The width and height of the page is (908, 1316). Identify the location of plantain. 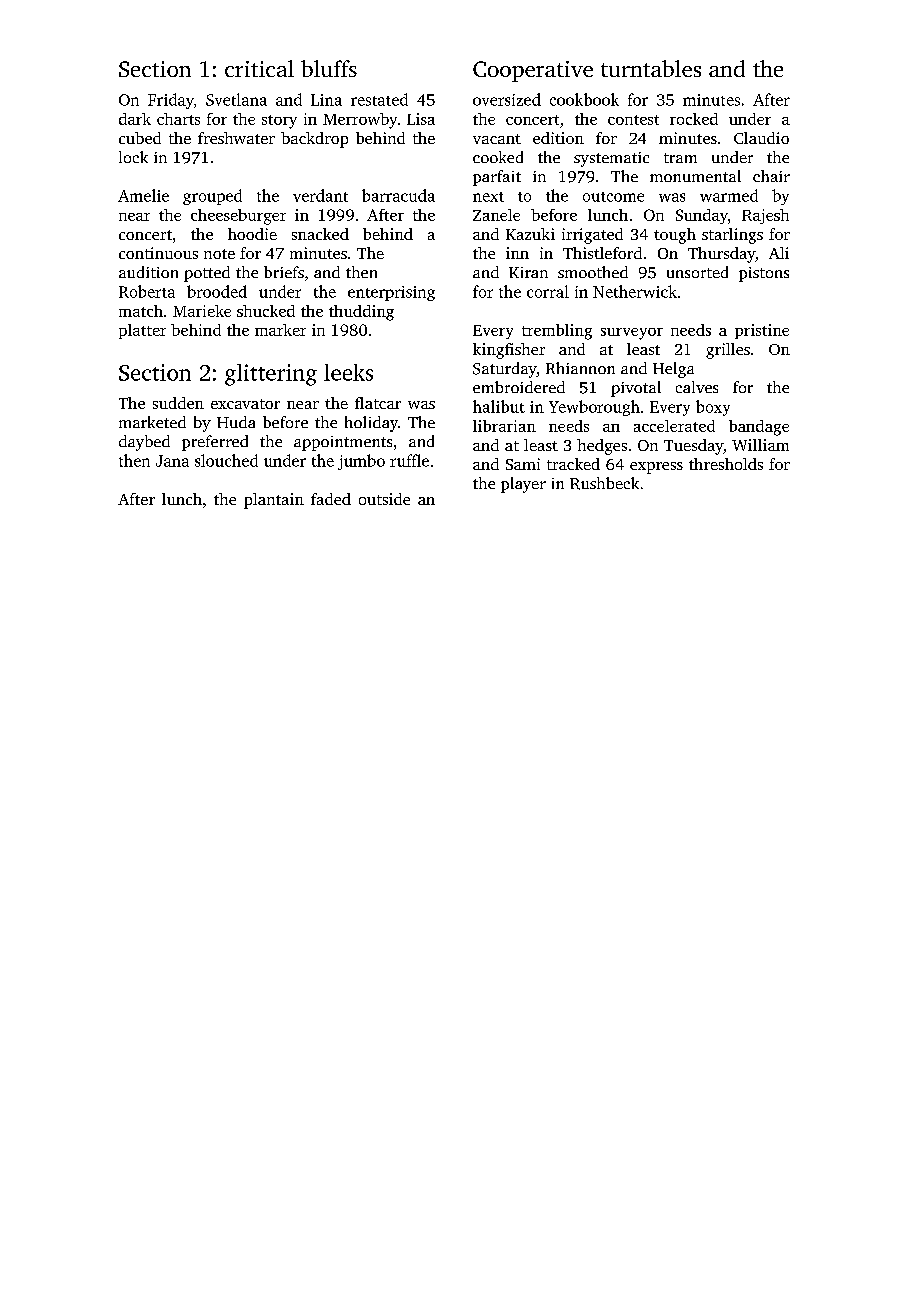
(274, 501).
